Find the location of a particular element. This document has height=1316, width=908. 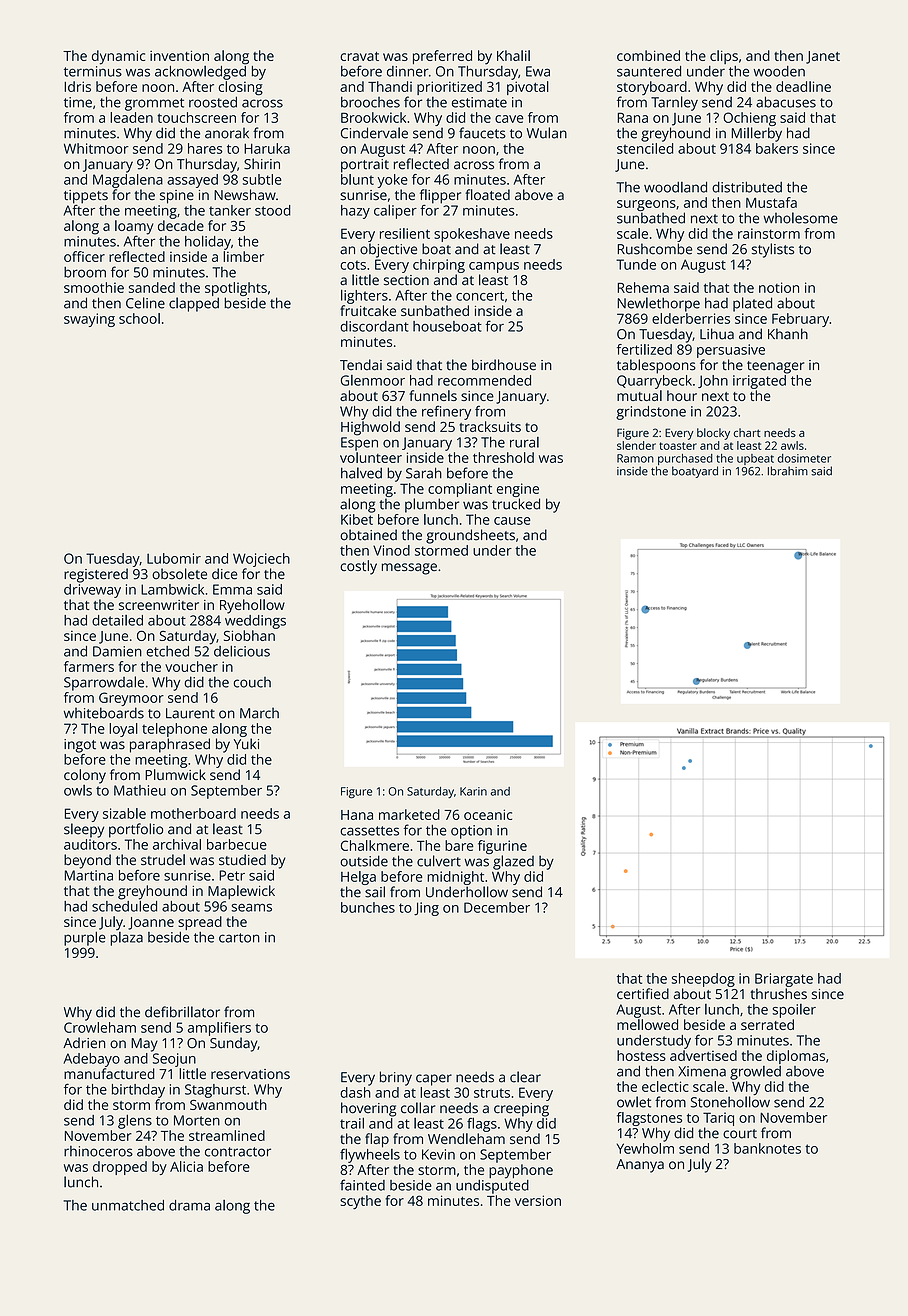

sheepdog is located at coordinates (703, 980).
